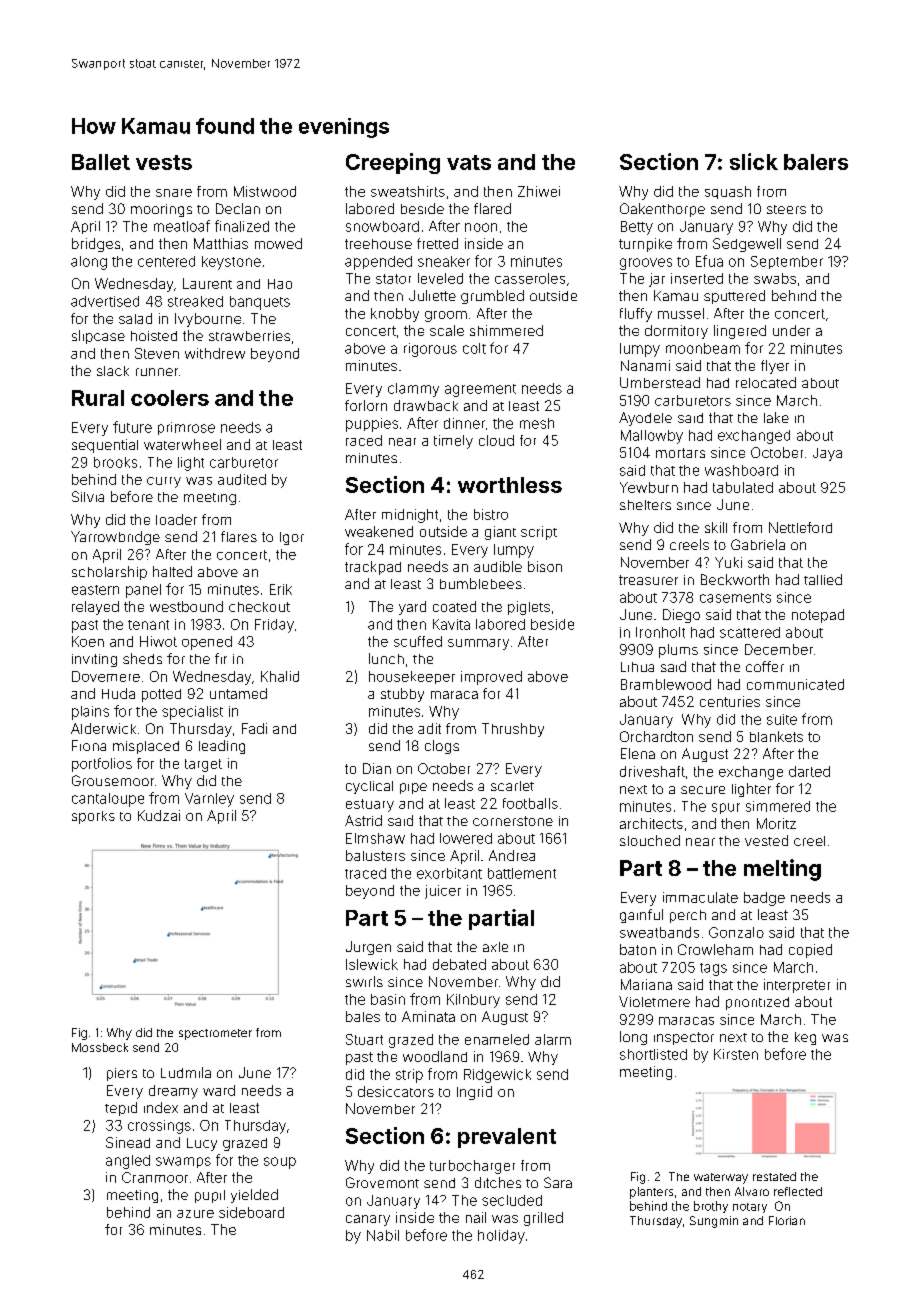 This document has height=1308, width=924. I want to click on slipcase, so click(98, 337).
